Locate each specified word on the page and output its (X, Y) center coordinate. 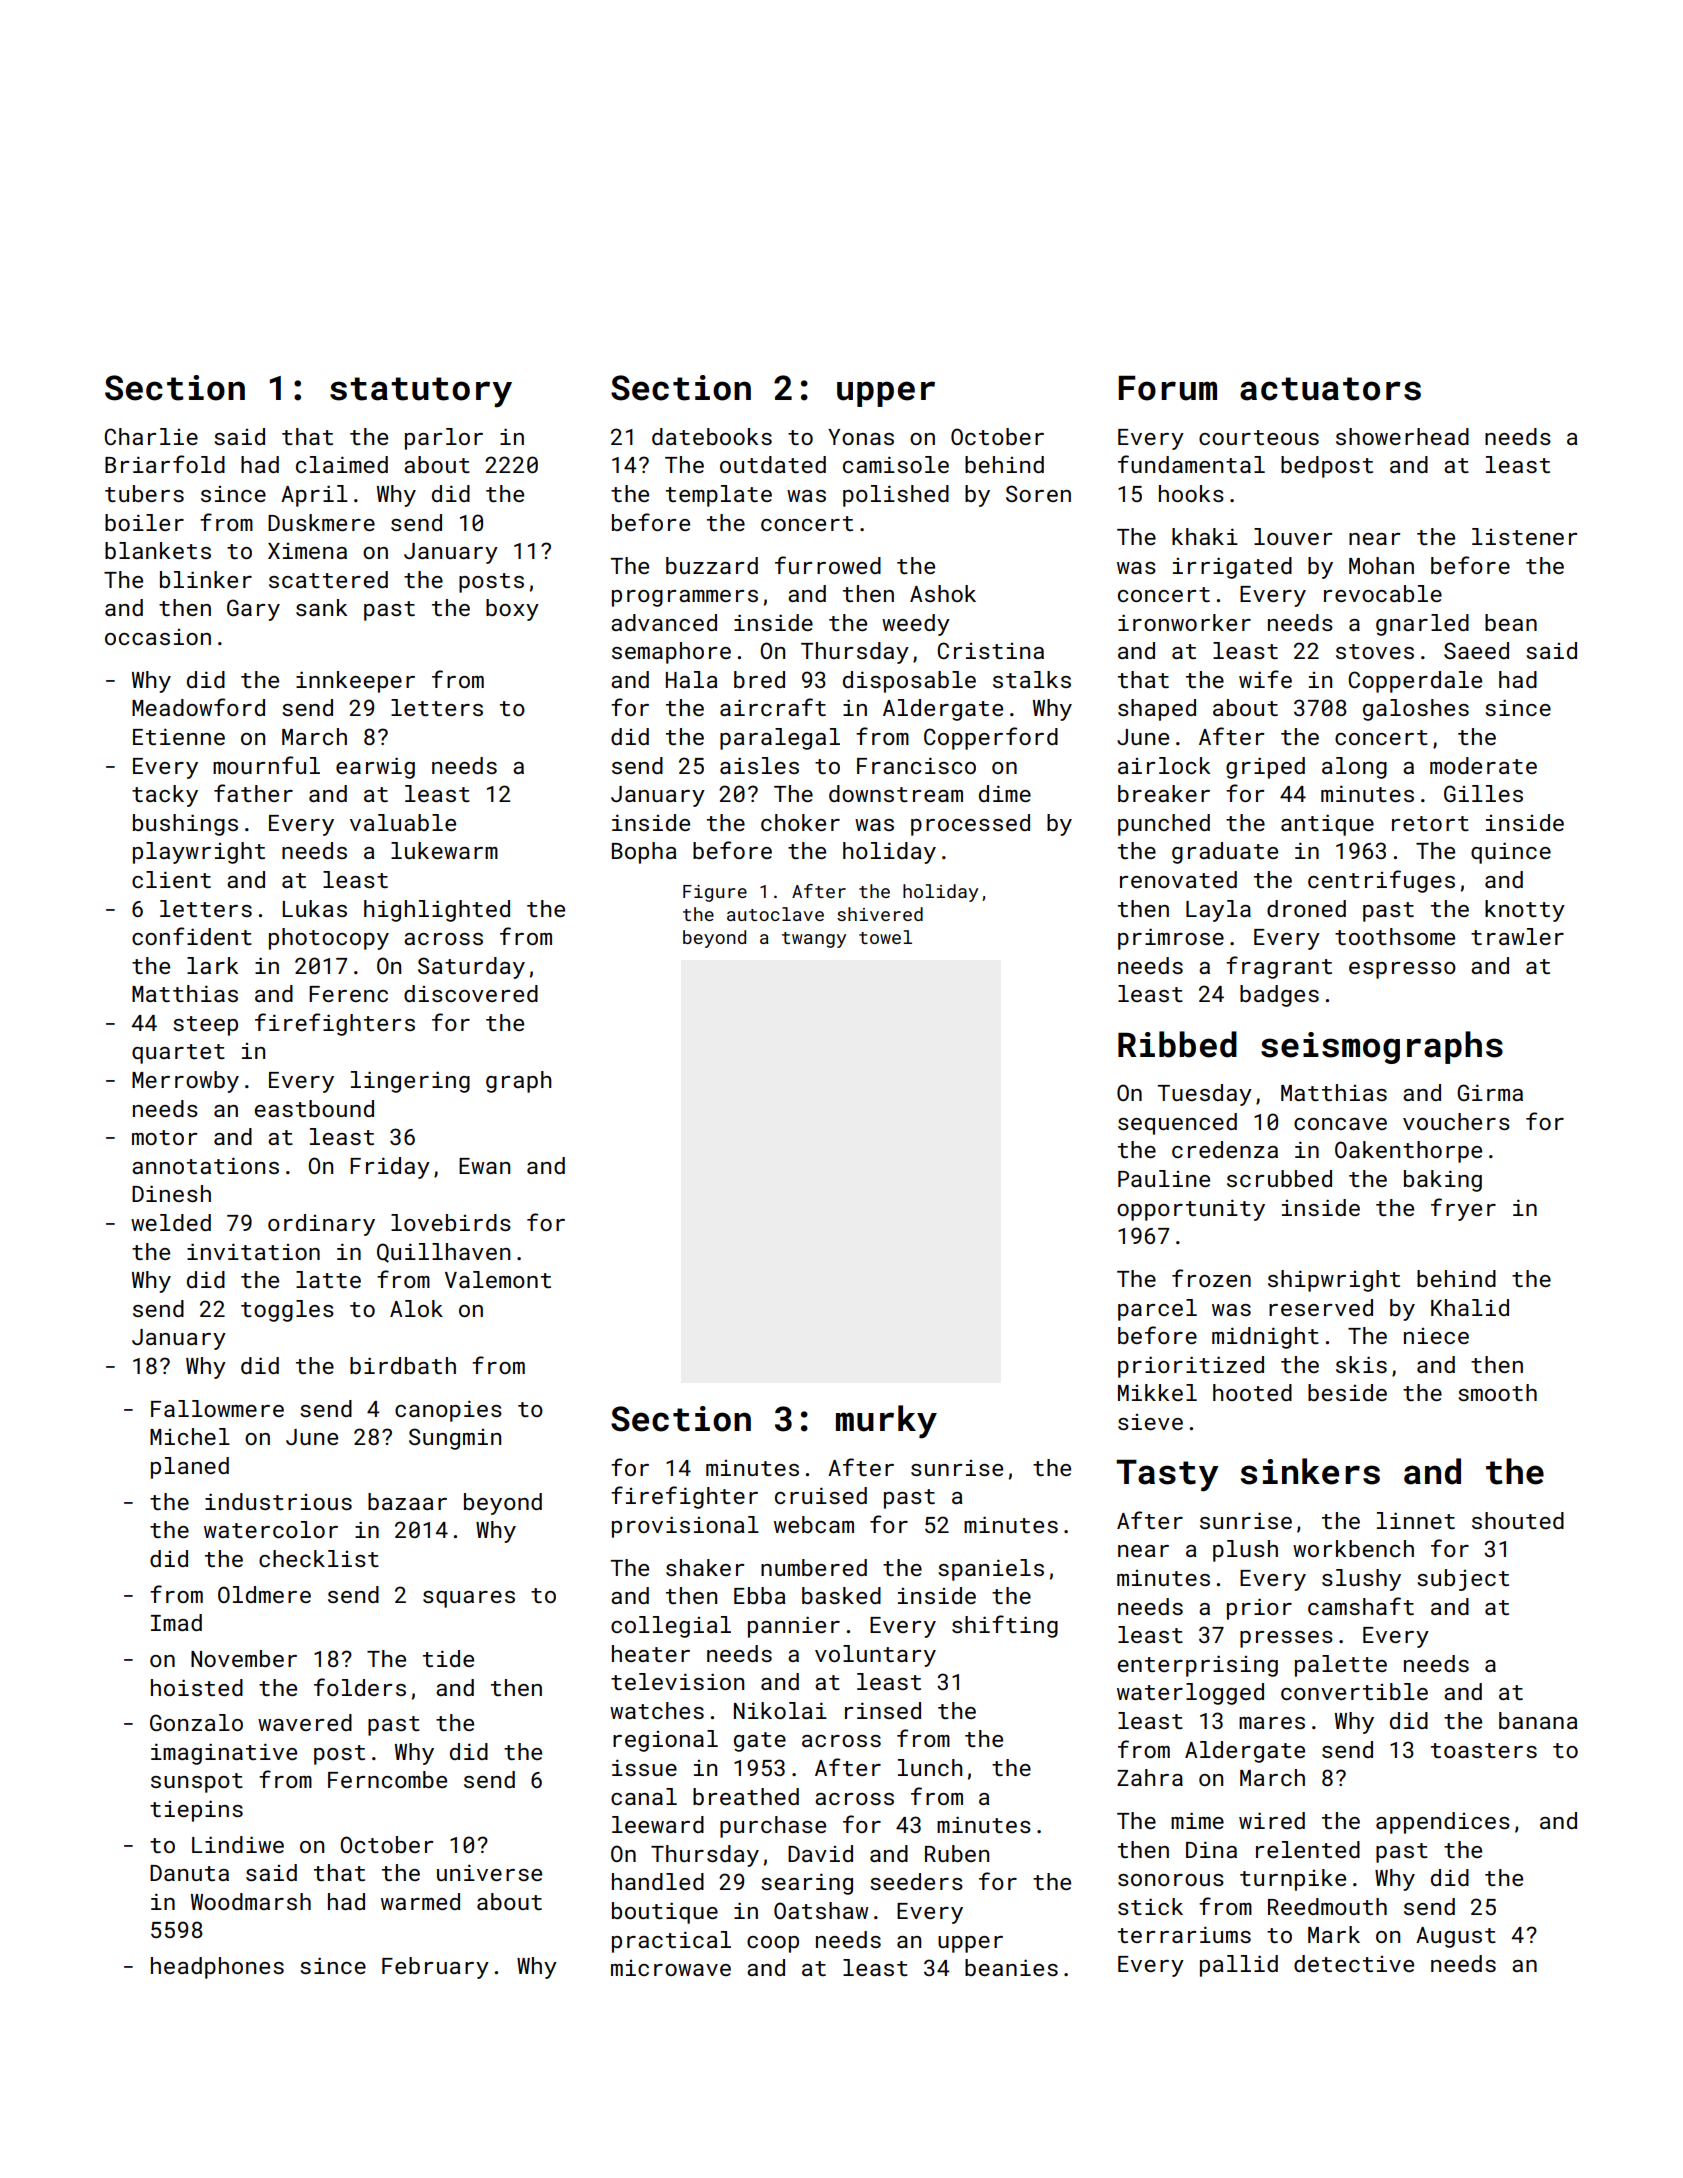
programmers (685, 598)
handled (658, 1881)
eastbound (314, 1108)
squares (469, 1599)
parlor (444, 439)
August (1456, 1937)
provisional (685, 1527)
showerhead (1402, 436)
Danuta (189, 1873)
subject (1463, 1580)
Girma (1490, 1092)
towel (885, 937)
